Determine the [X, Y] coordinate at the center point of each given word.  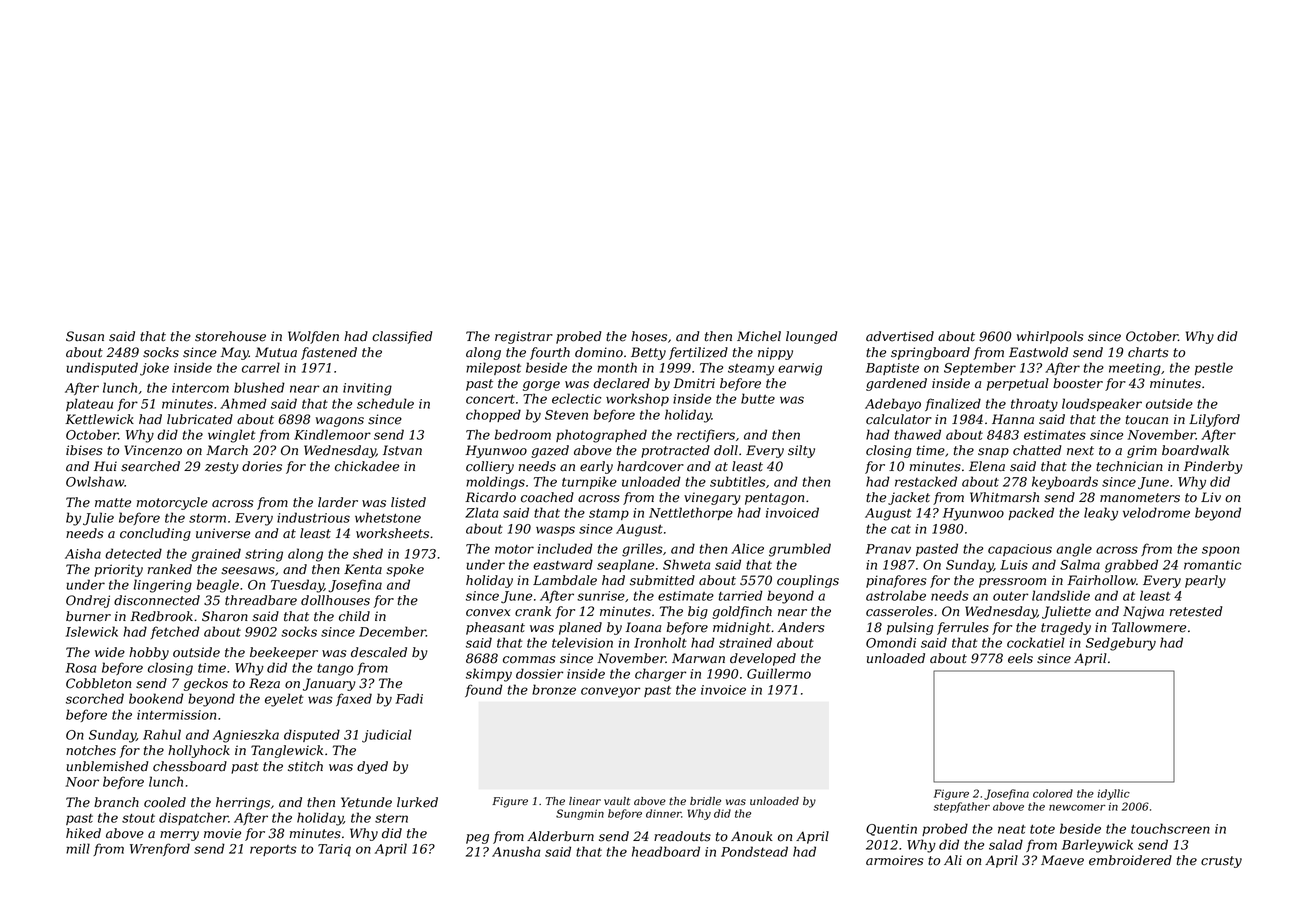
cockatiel [1036, 642]
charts [1148, 352]
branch [116, 802]
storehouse [230, 336]
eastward [563, 564]
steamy [751, 370]
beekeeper [284, 653]
